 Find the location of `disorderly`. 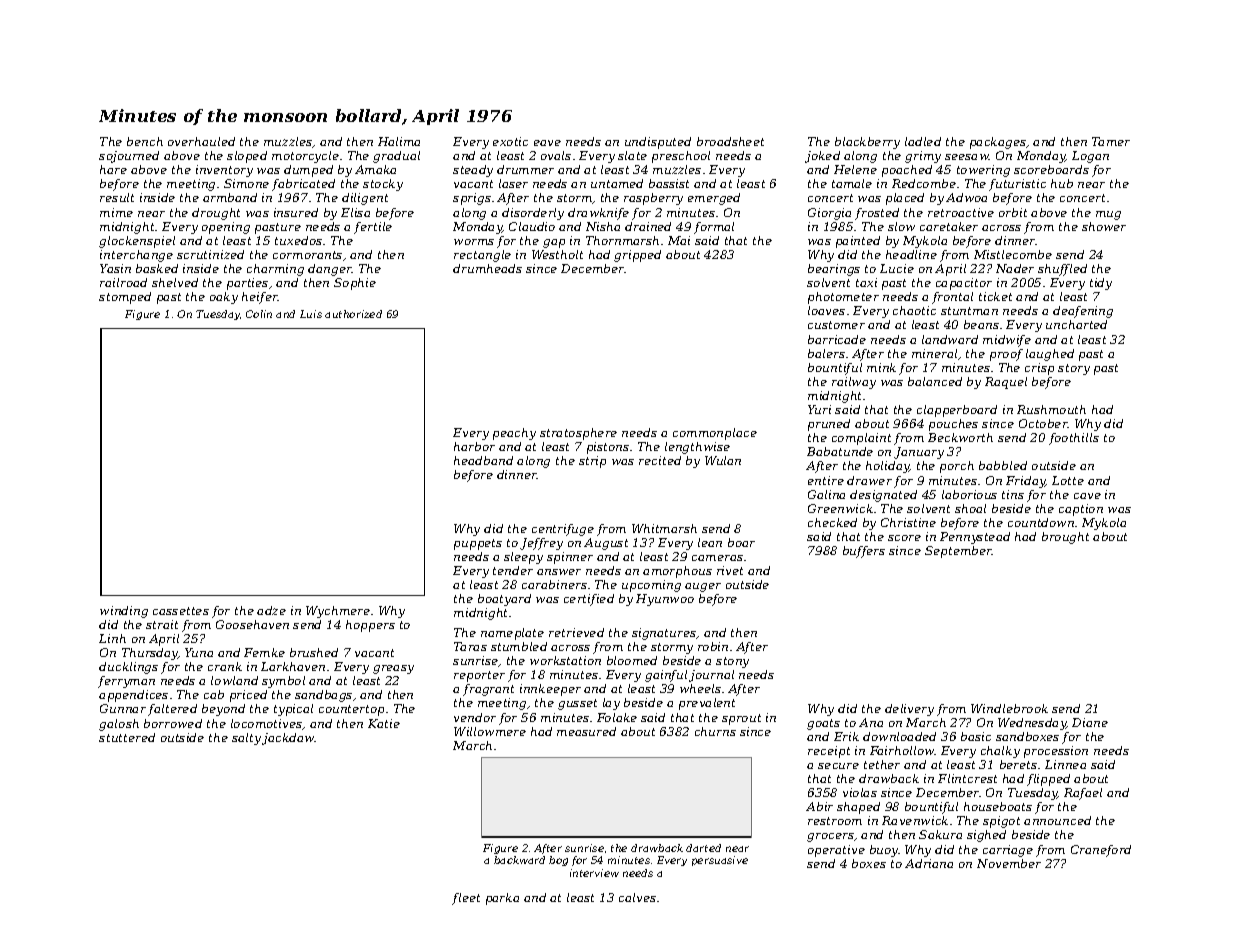

disorderly is located at coordinates (533, 214).
